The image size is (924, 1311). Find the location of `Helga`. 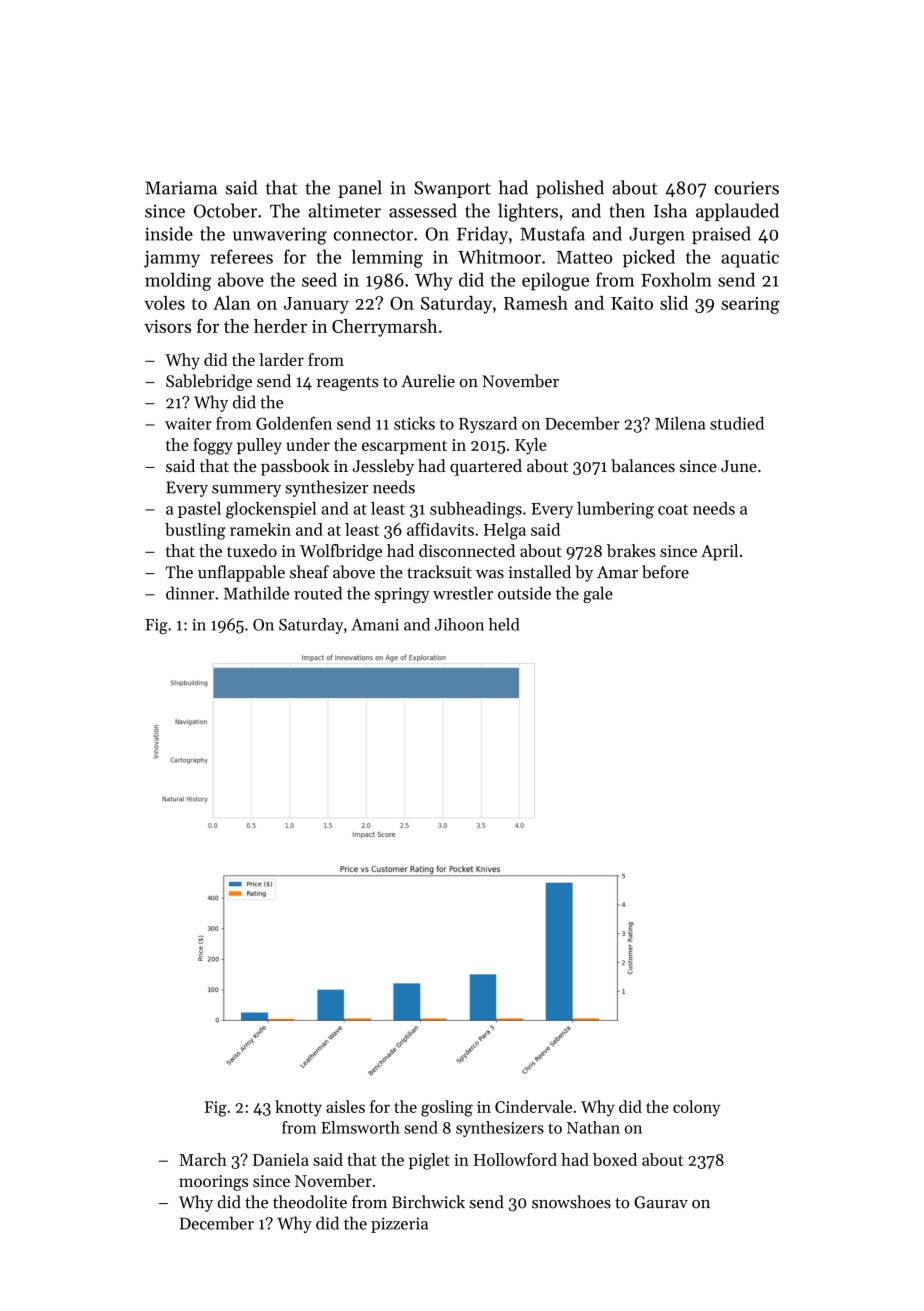

Helga is located at coordinates (505, 531).
